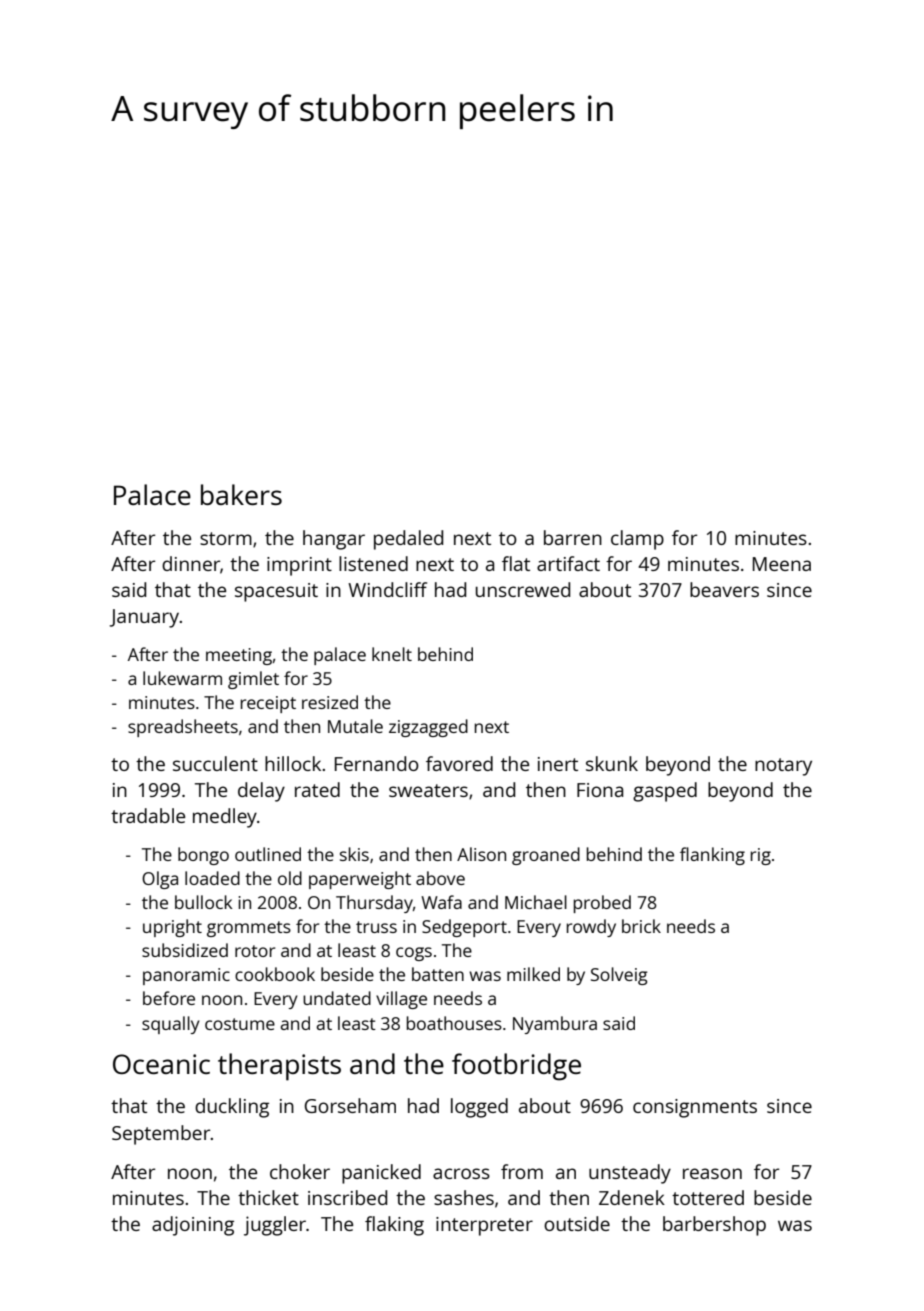 The image size is (924, 1311). What do you see at coordinates (215, 763) in the screenshot?
I see `succulent` at bounding box center [215, 763].
